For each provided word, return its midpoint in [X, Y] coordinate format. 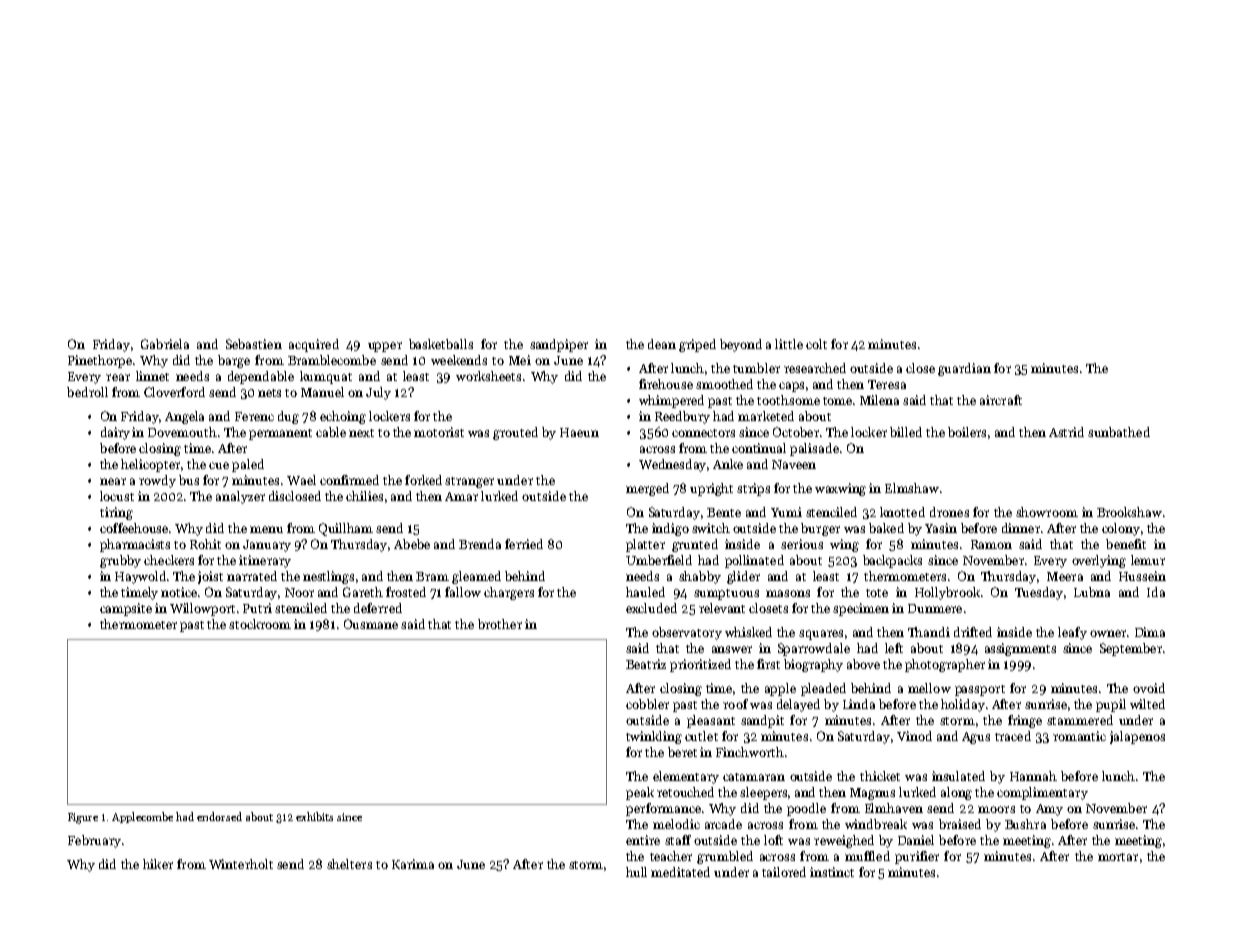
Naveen [794, 464]
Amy [1049, 810]
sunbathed [1119, 432]
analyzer [240, 497]
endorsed [219, 816]
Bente [724, 512]
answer [732, 649]
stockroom [260, 624]
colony [1121, 529]
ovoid [1149, 688]
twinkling [654, 737]
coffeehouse [135, 528]
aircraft [1001, 400]
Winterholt [241, 864]
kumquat [326, 377]
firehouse [666, 384]
